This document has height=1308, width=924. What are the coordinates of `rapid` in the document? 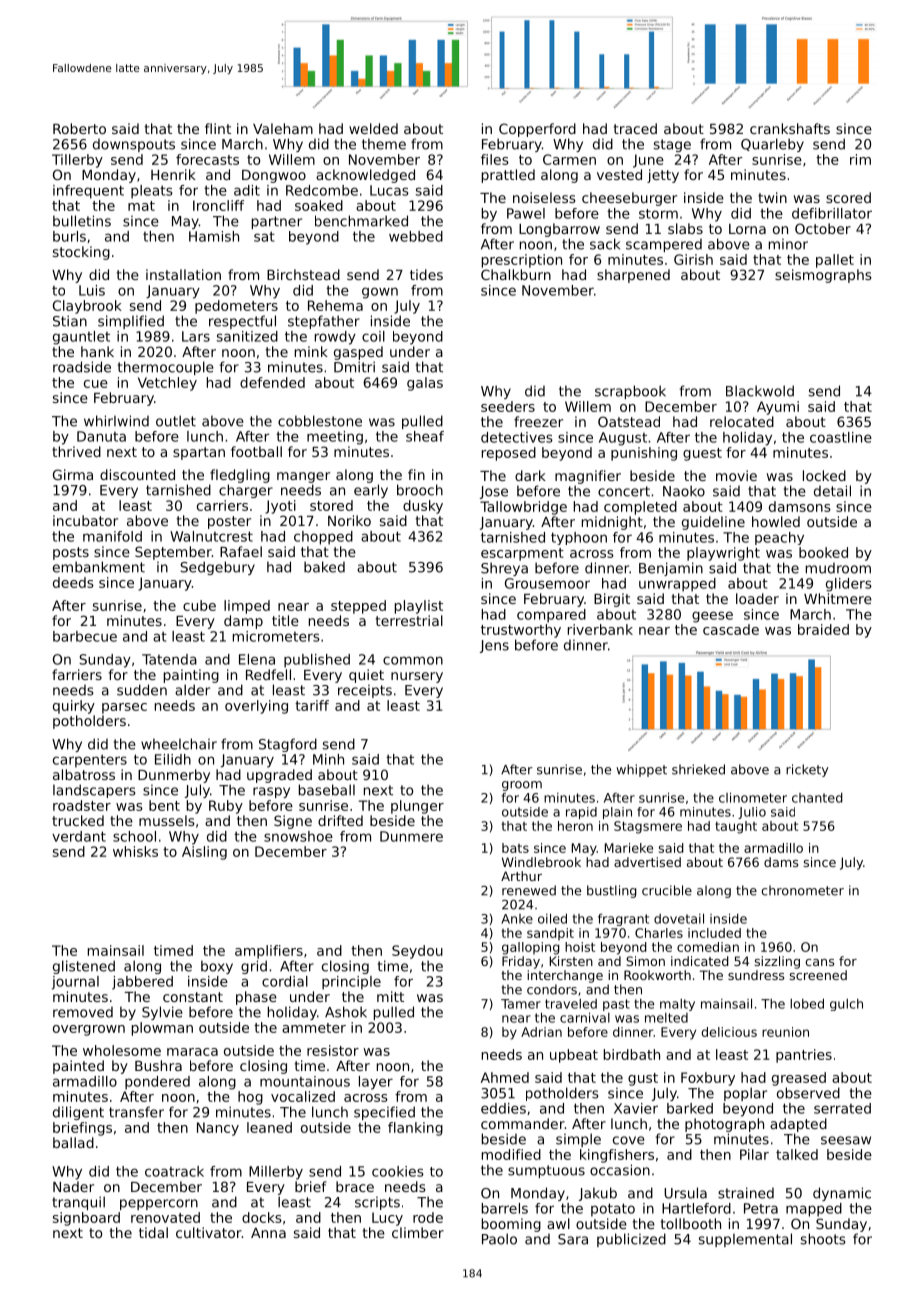 It's located at (581, 813).
